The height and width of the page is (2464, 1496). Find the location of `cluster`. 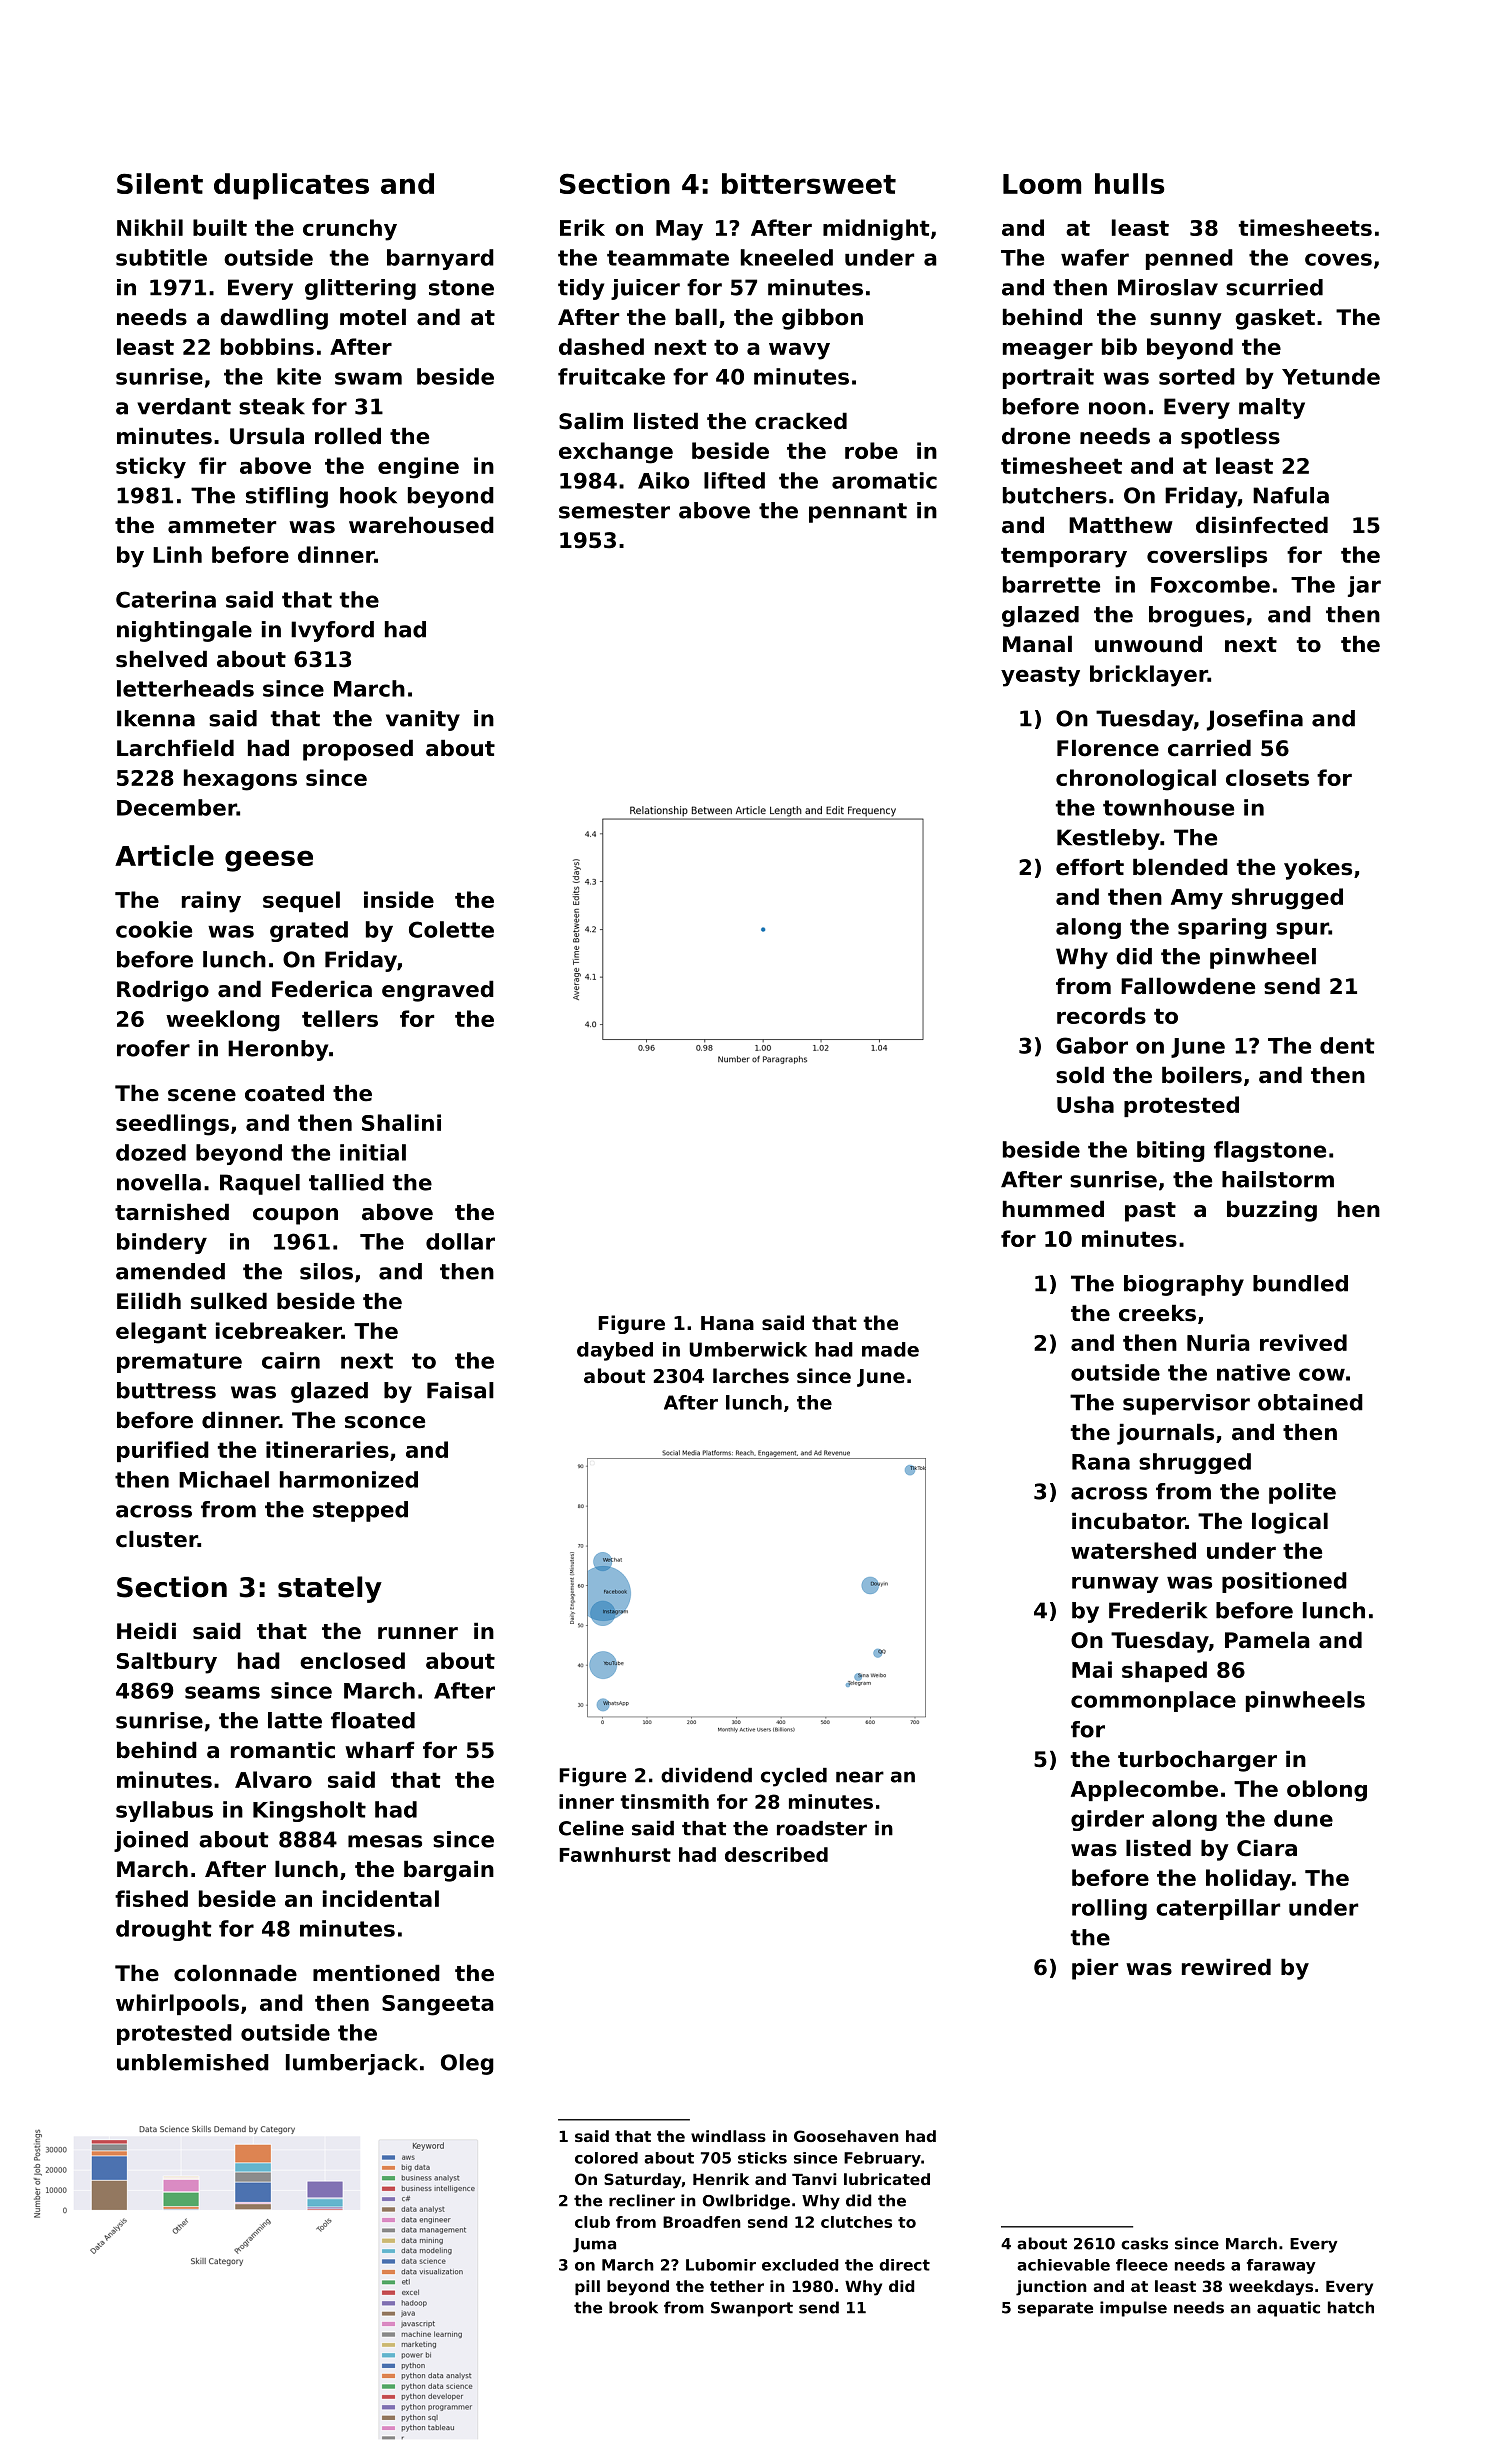

cluster is located at coordinates (157, 1539).
